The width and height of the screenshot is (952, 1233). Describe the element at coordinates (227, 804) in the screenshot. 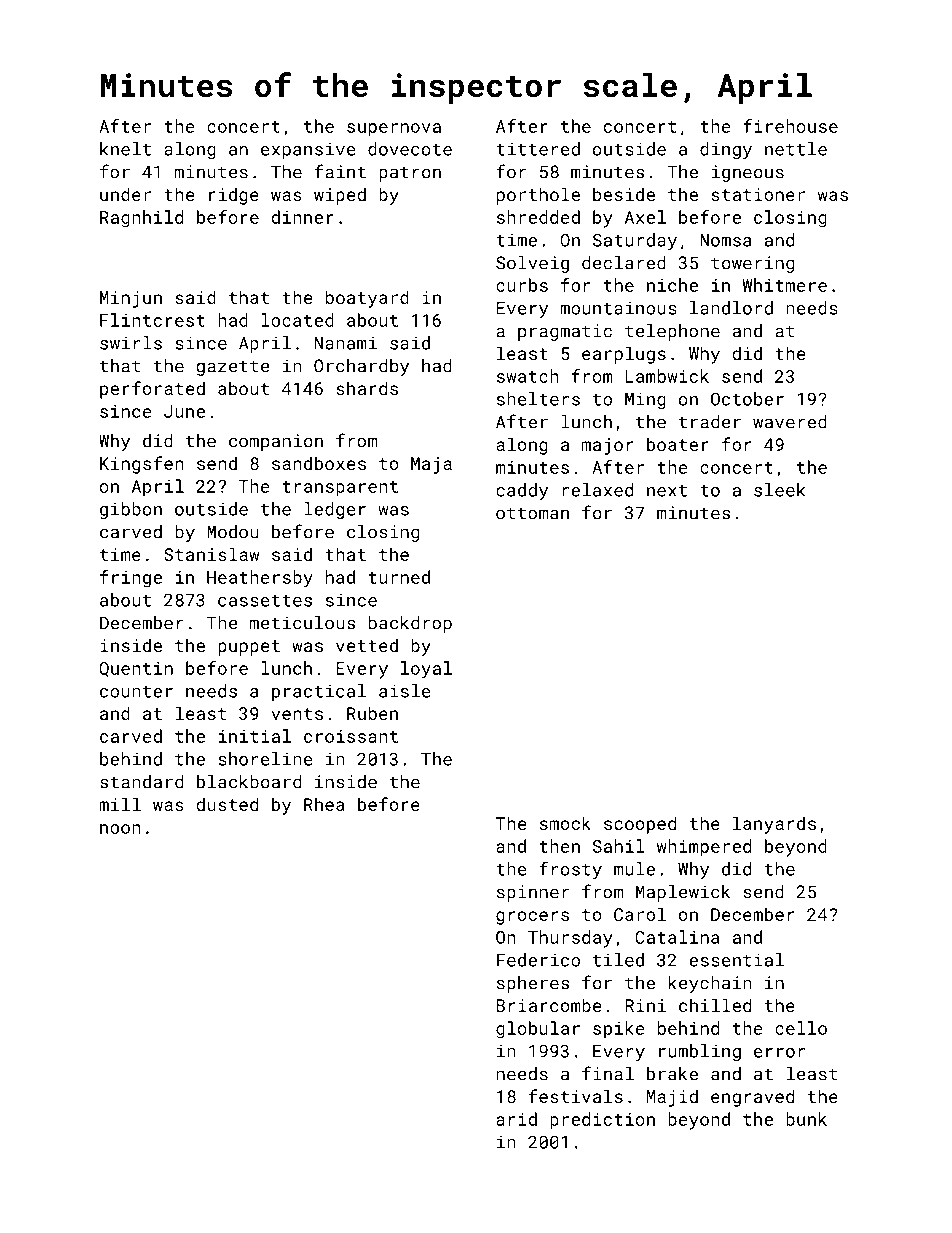

I see `dusted` at that location.
